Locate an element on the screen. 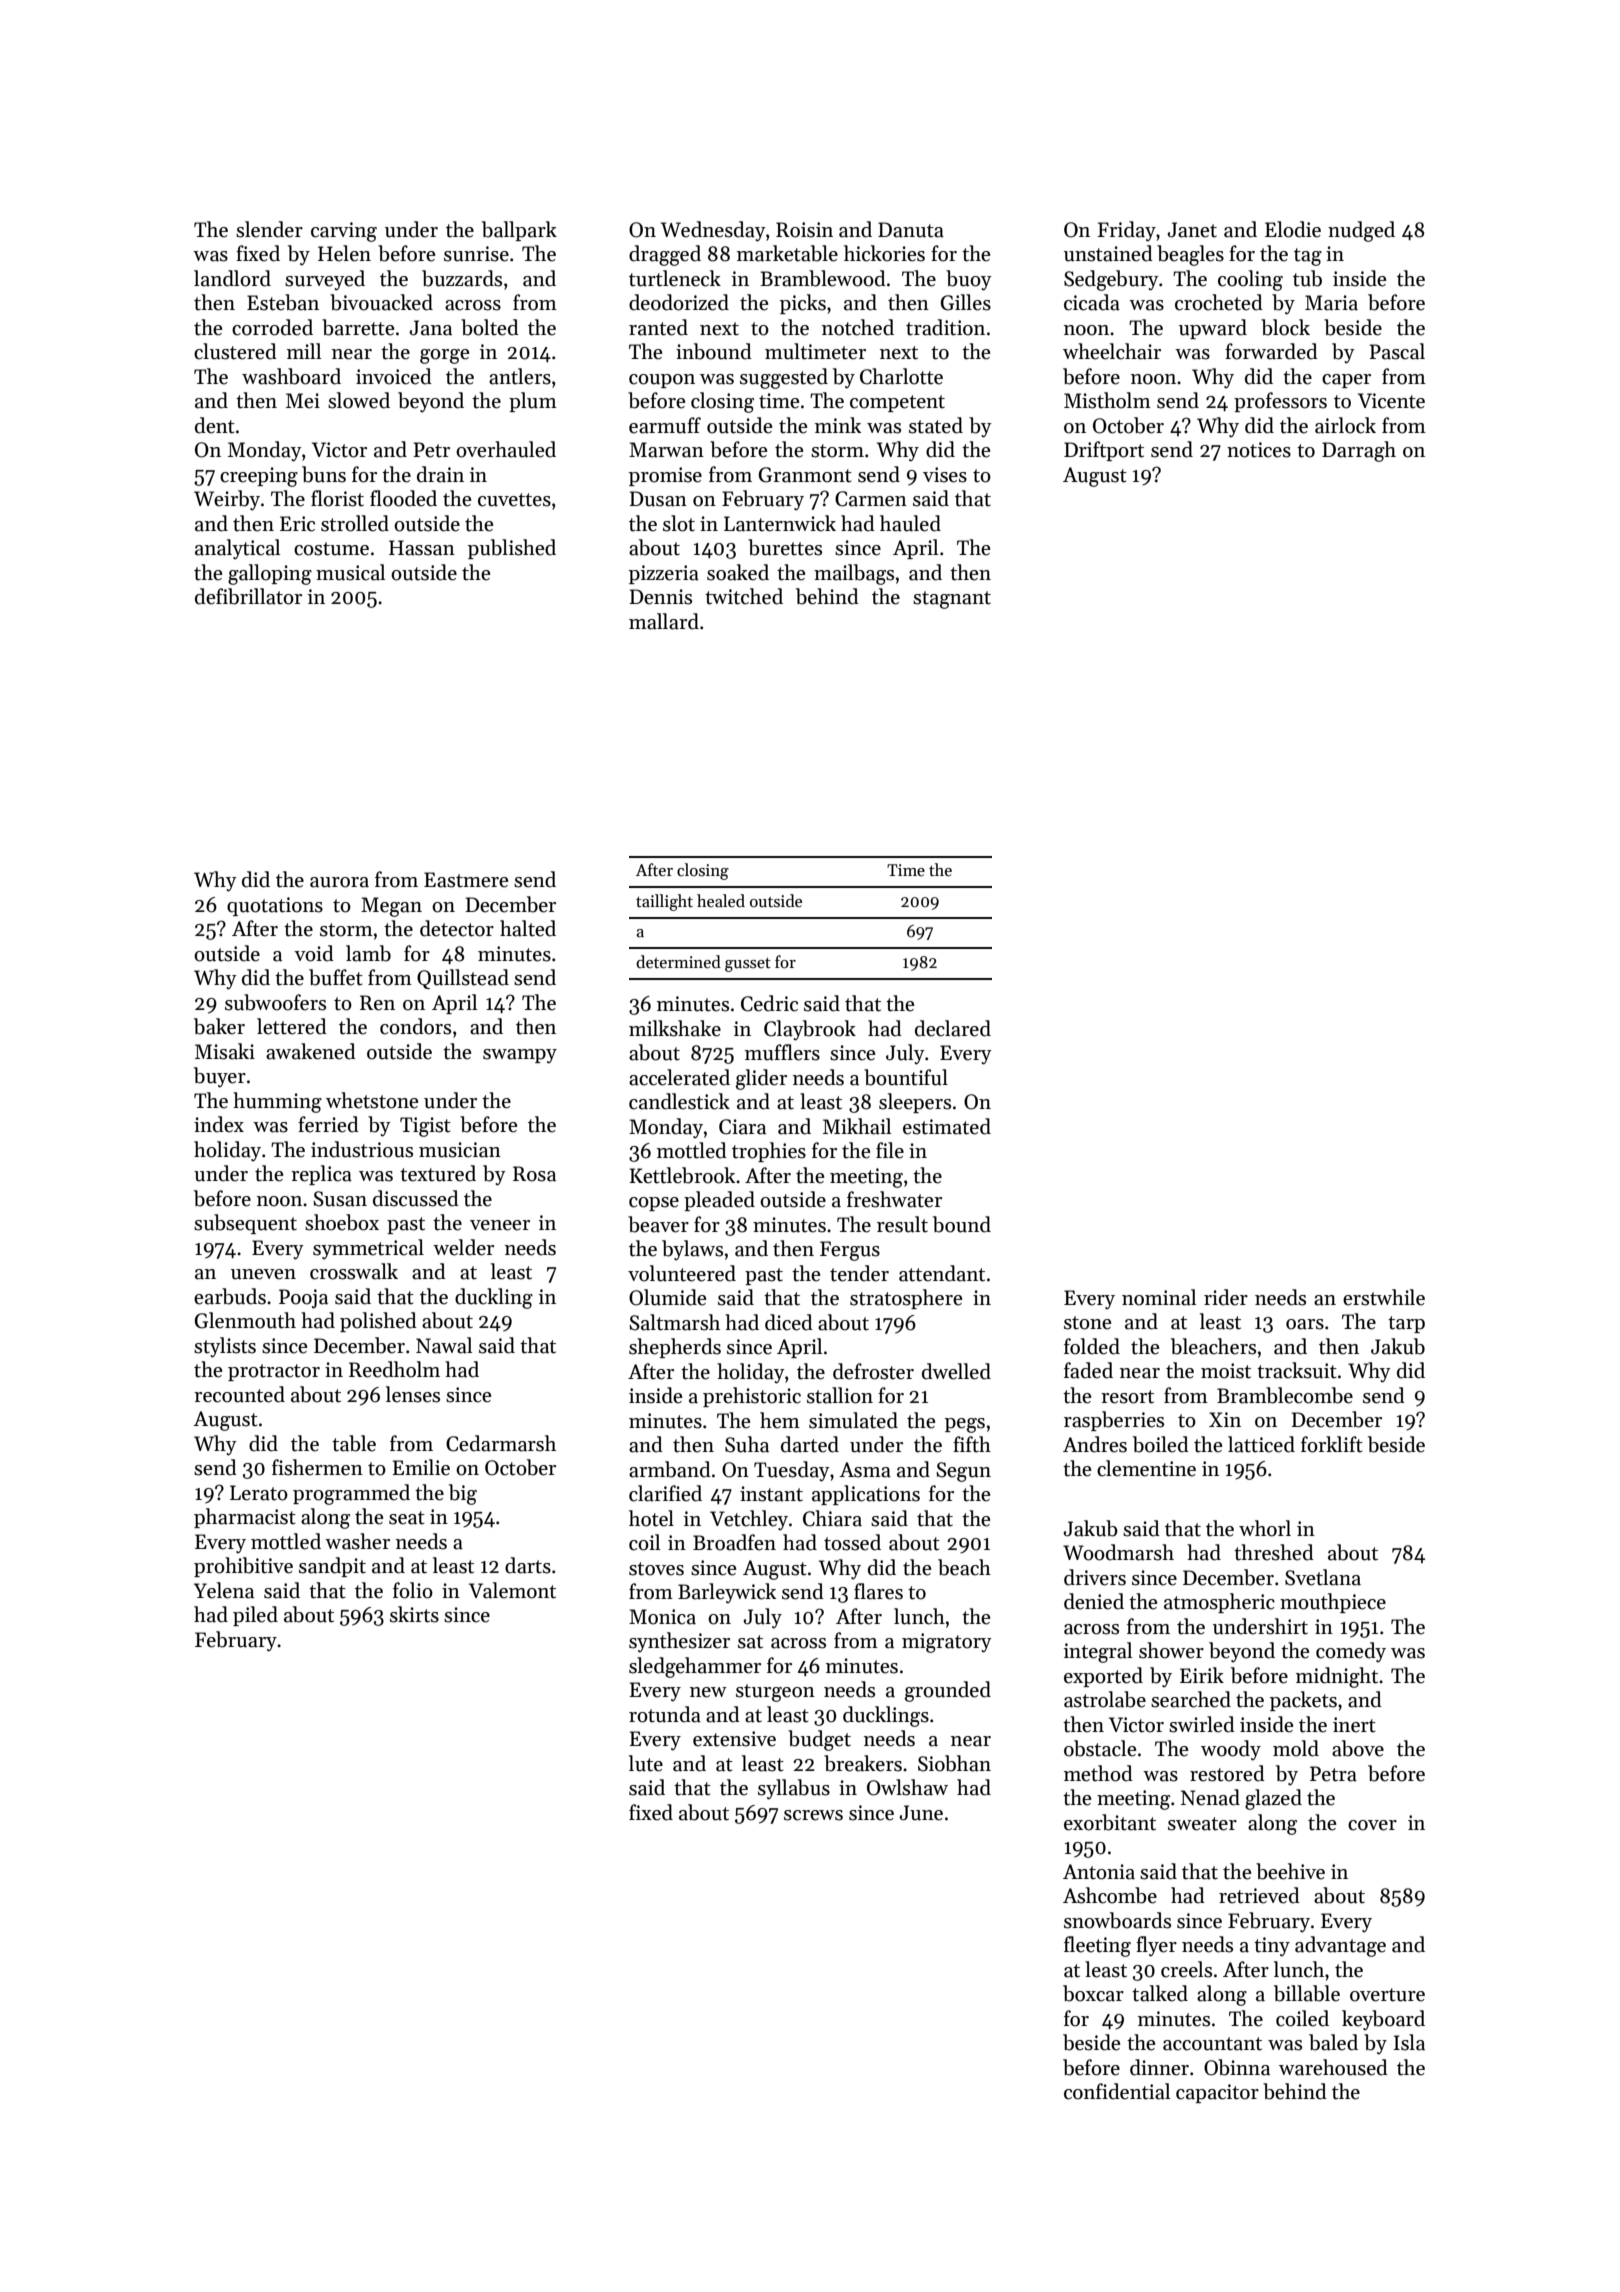 This screenshot has height=2292, width=1620. stagnant is located at coordinates (952, 600).
